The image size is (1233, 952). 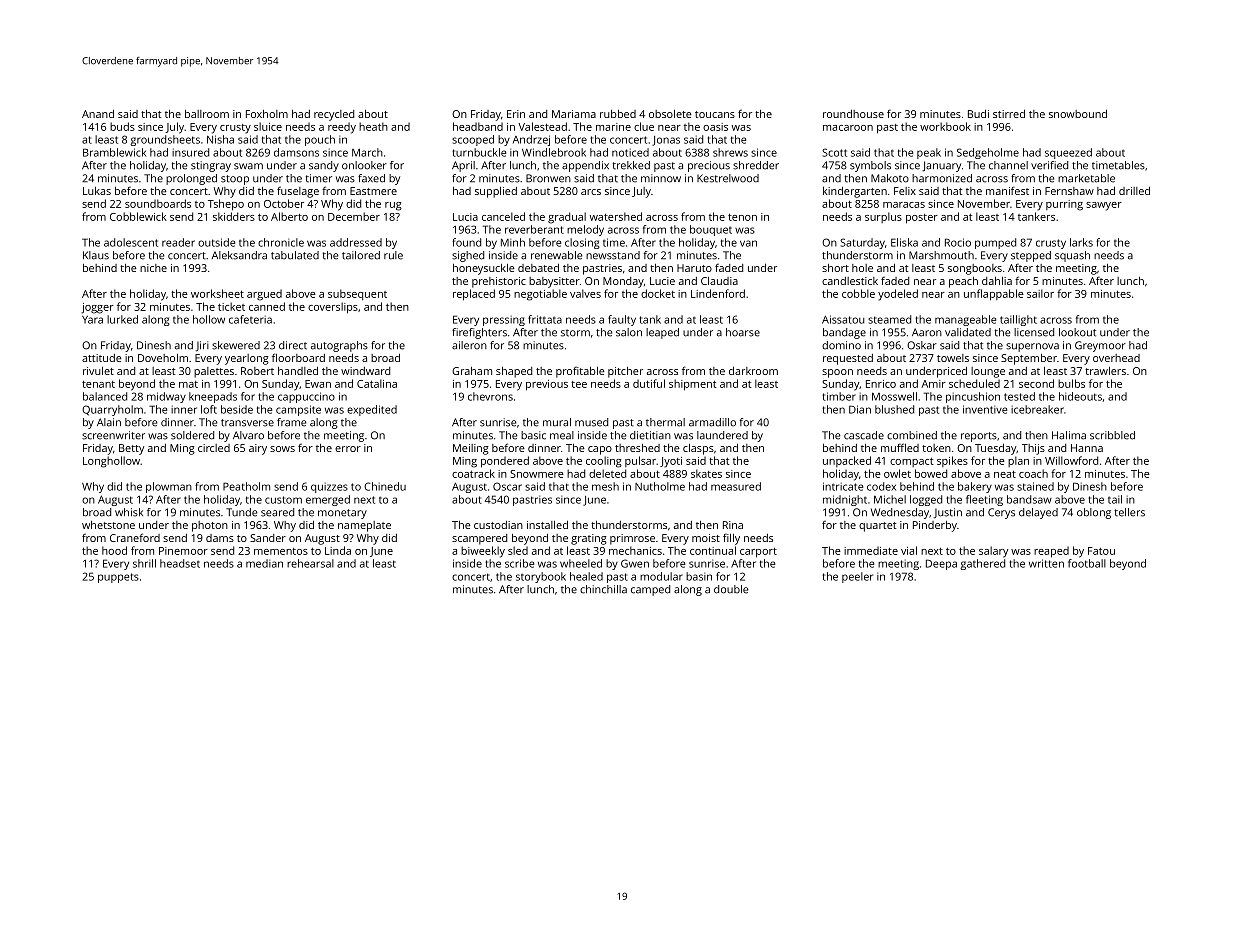 What do you see at coordinates (1130, 512) in the screenshot?
I see `tellers` at bounding box center [1130, 512].
